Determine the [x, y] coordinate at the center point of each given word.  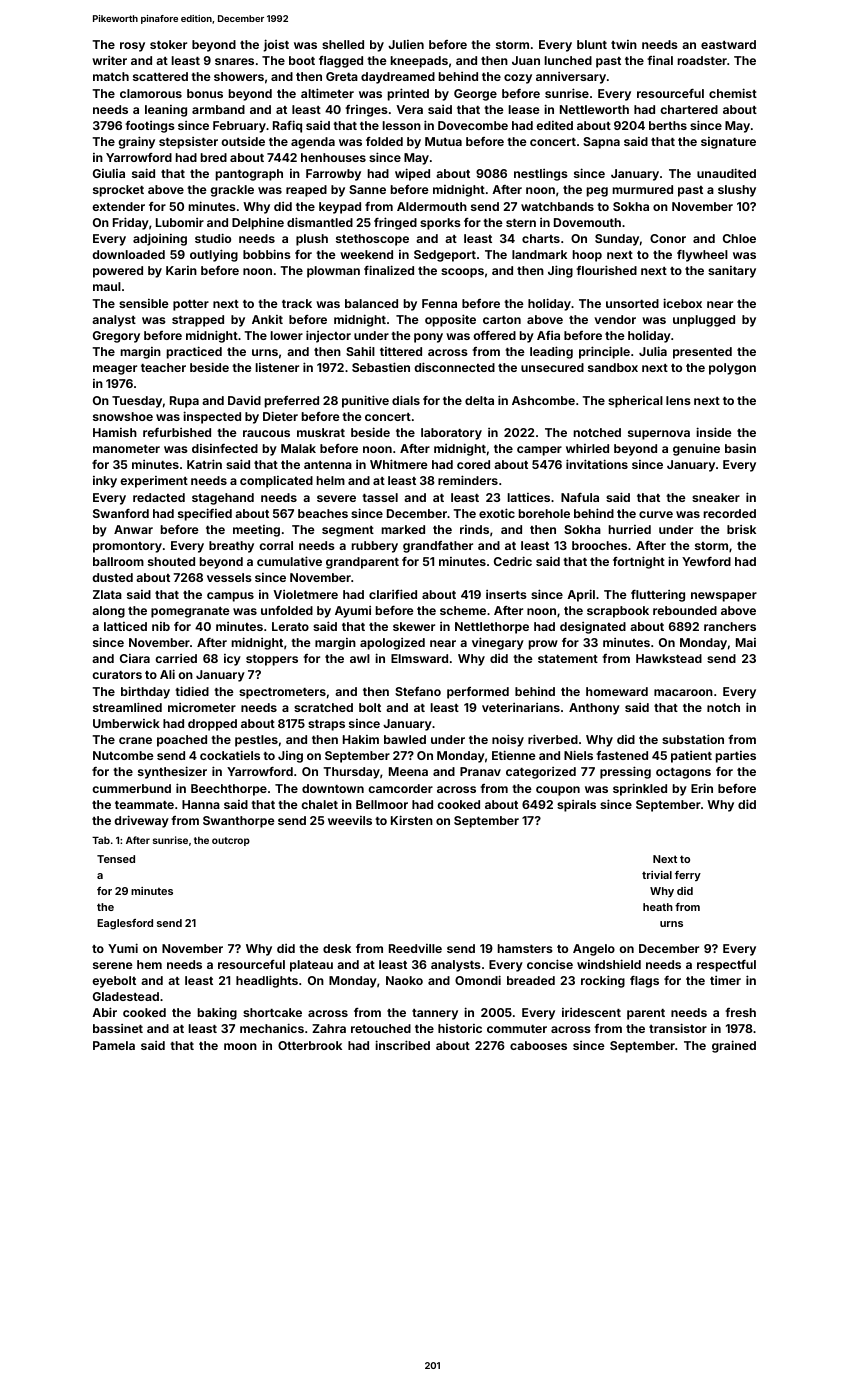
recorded [730, 513]
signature [728, 143]
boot [302, 60]
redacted [159, 497]
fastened [622, 755]
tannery [435, 1014]
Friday [131, 223]
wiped [412, 174]
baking [217, 1013]
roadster [702, 60]
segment [348, 531]
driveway [141, 821]
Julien [406, 44]
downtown [333, 788]
